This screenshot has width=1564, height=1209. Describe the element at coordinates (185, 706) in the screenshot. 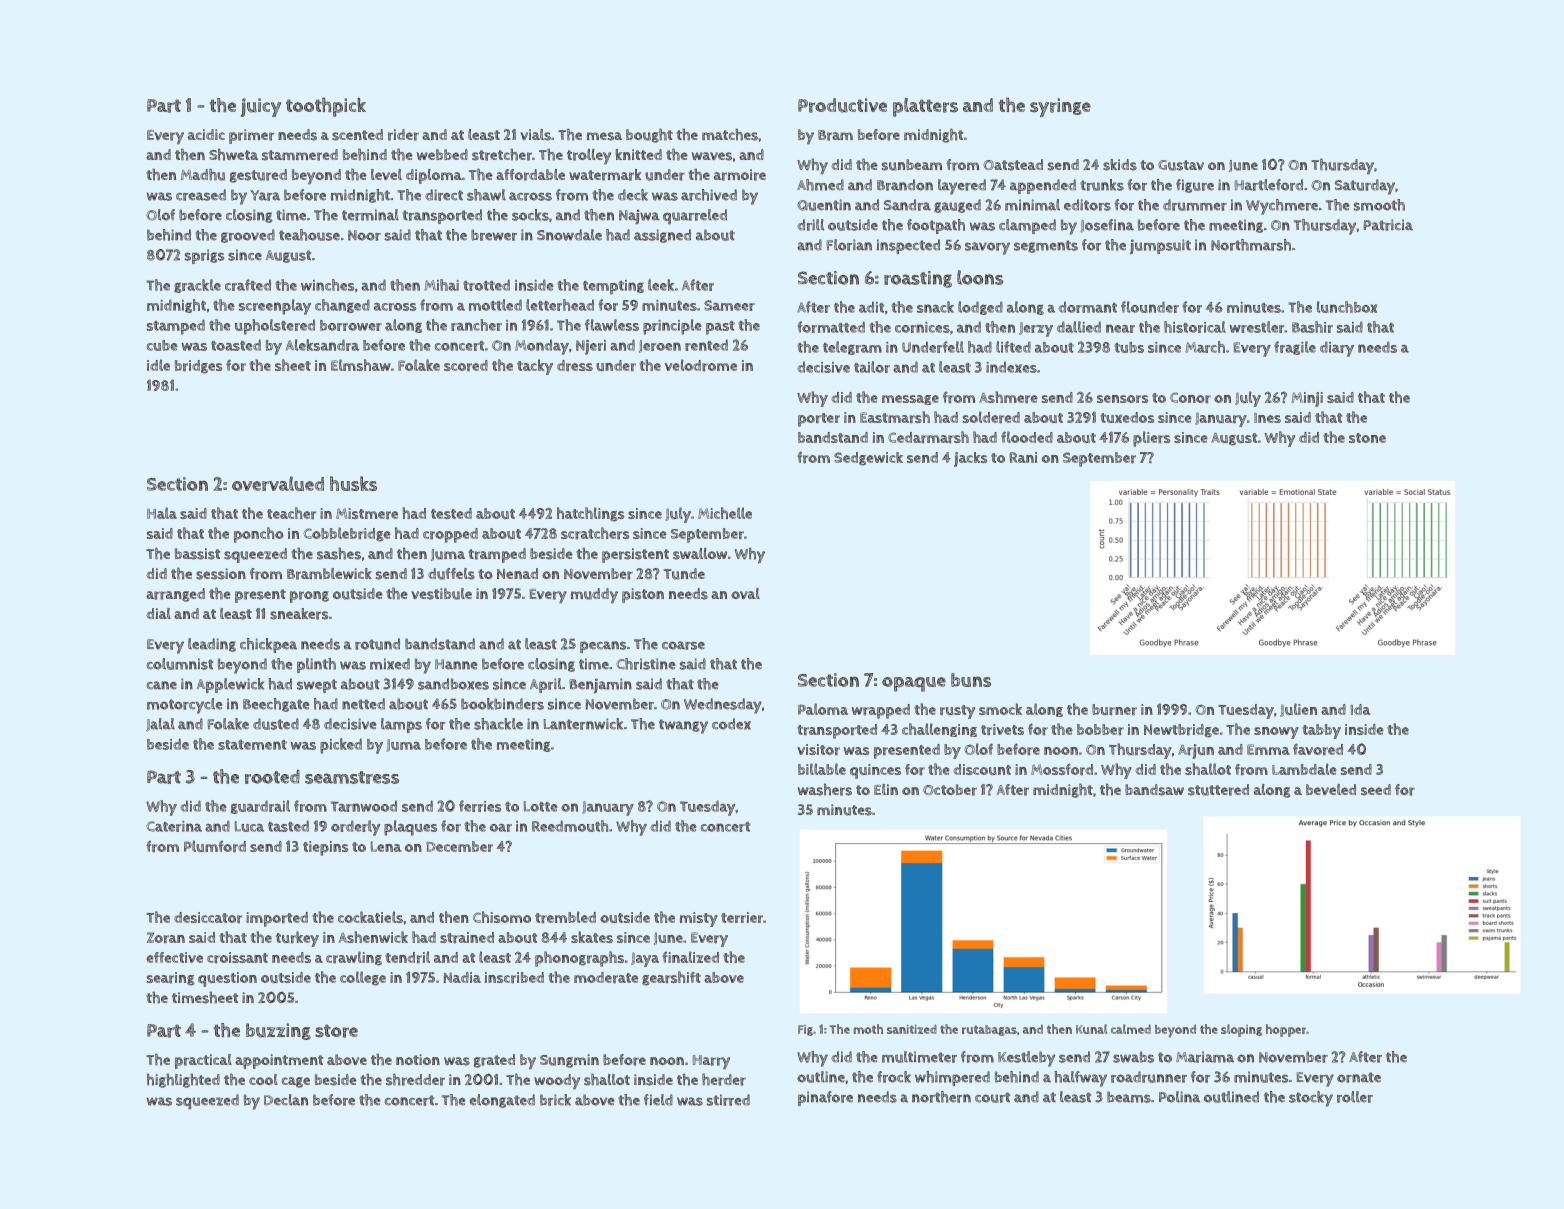

I see `motorcycle` at that location.
